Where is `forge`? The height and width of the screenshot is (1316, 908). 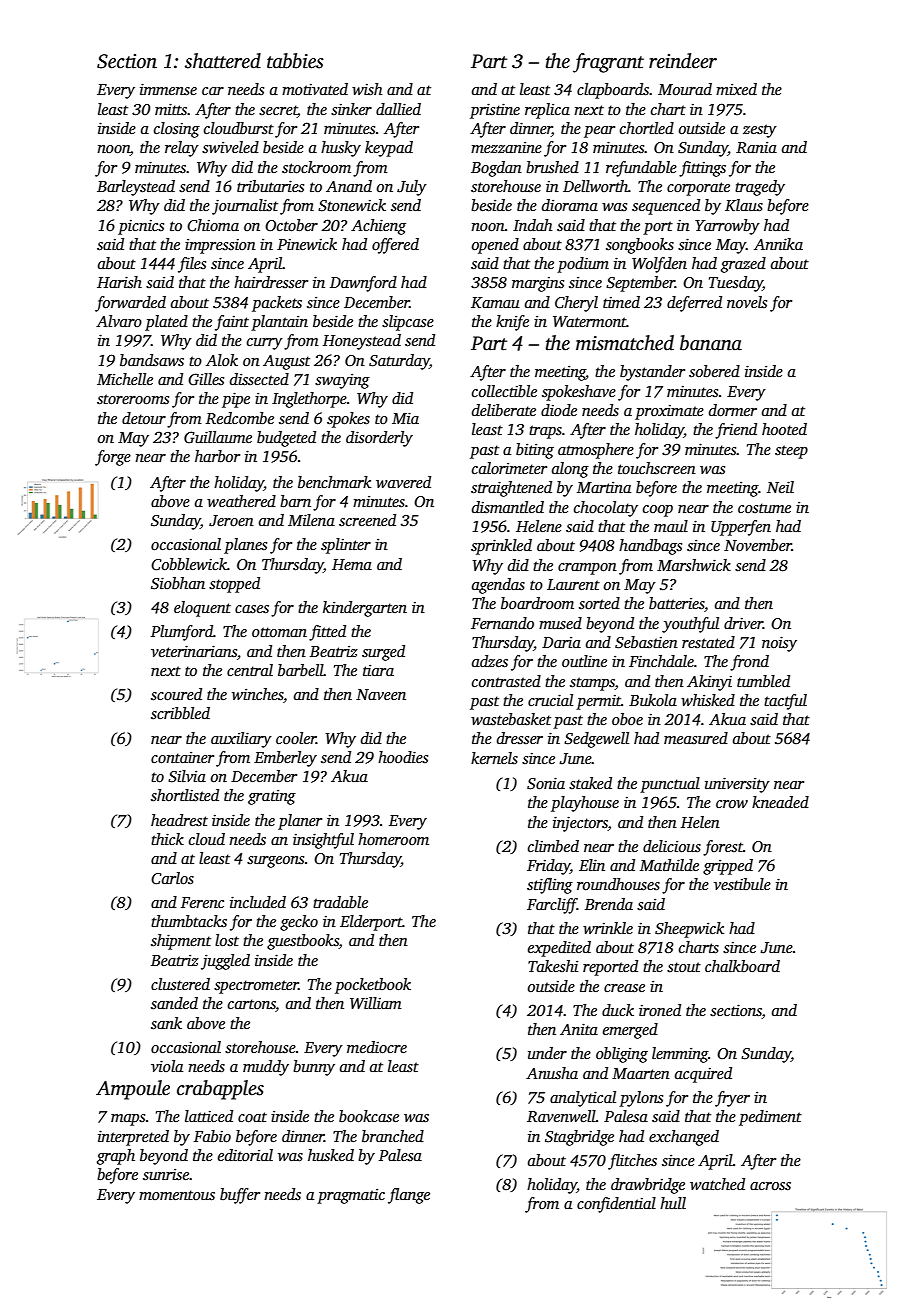 forge is located at coordinates (113, 458).
